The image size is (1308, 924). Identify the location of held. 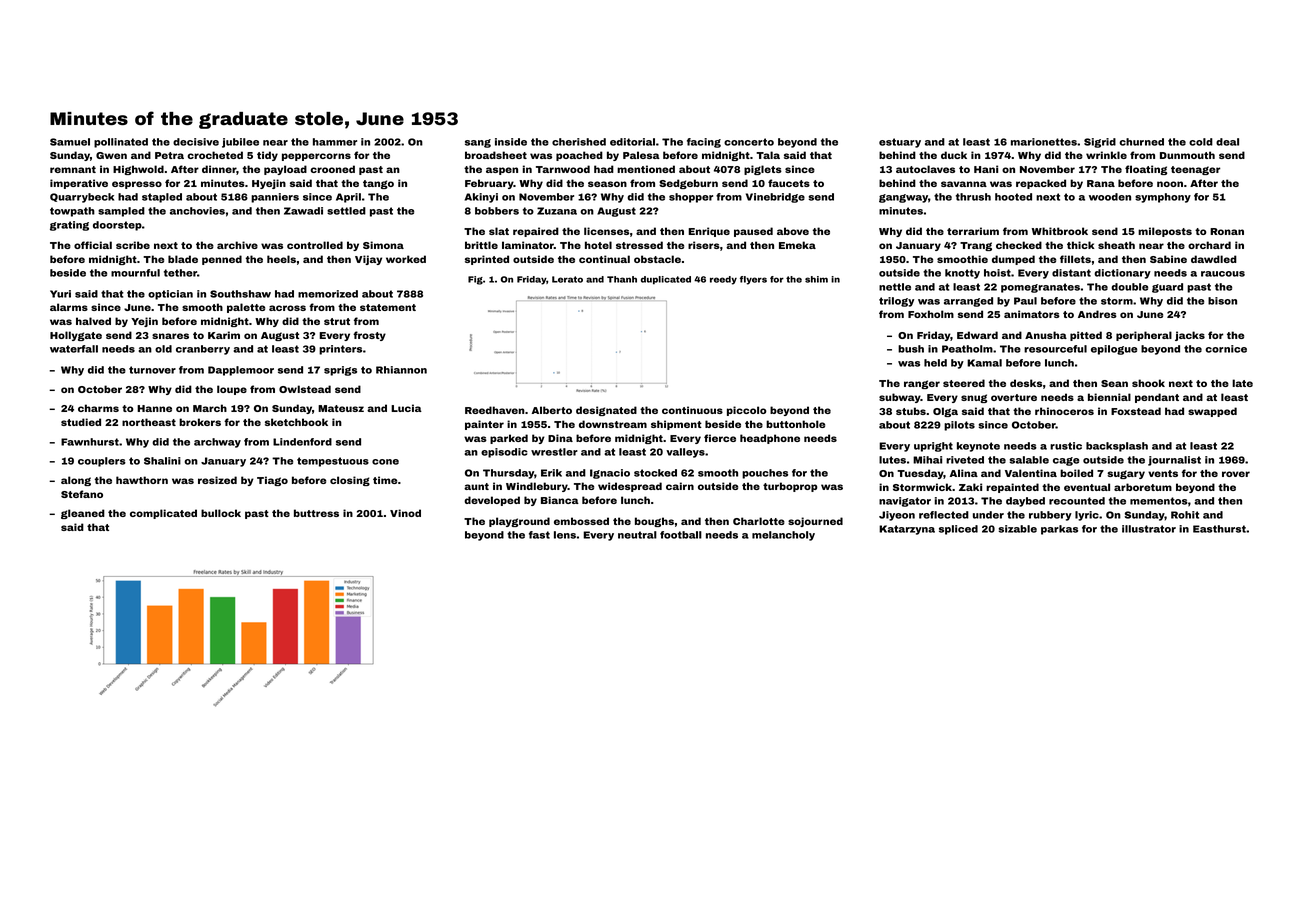
(935, 363).
